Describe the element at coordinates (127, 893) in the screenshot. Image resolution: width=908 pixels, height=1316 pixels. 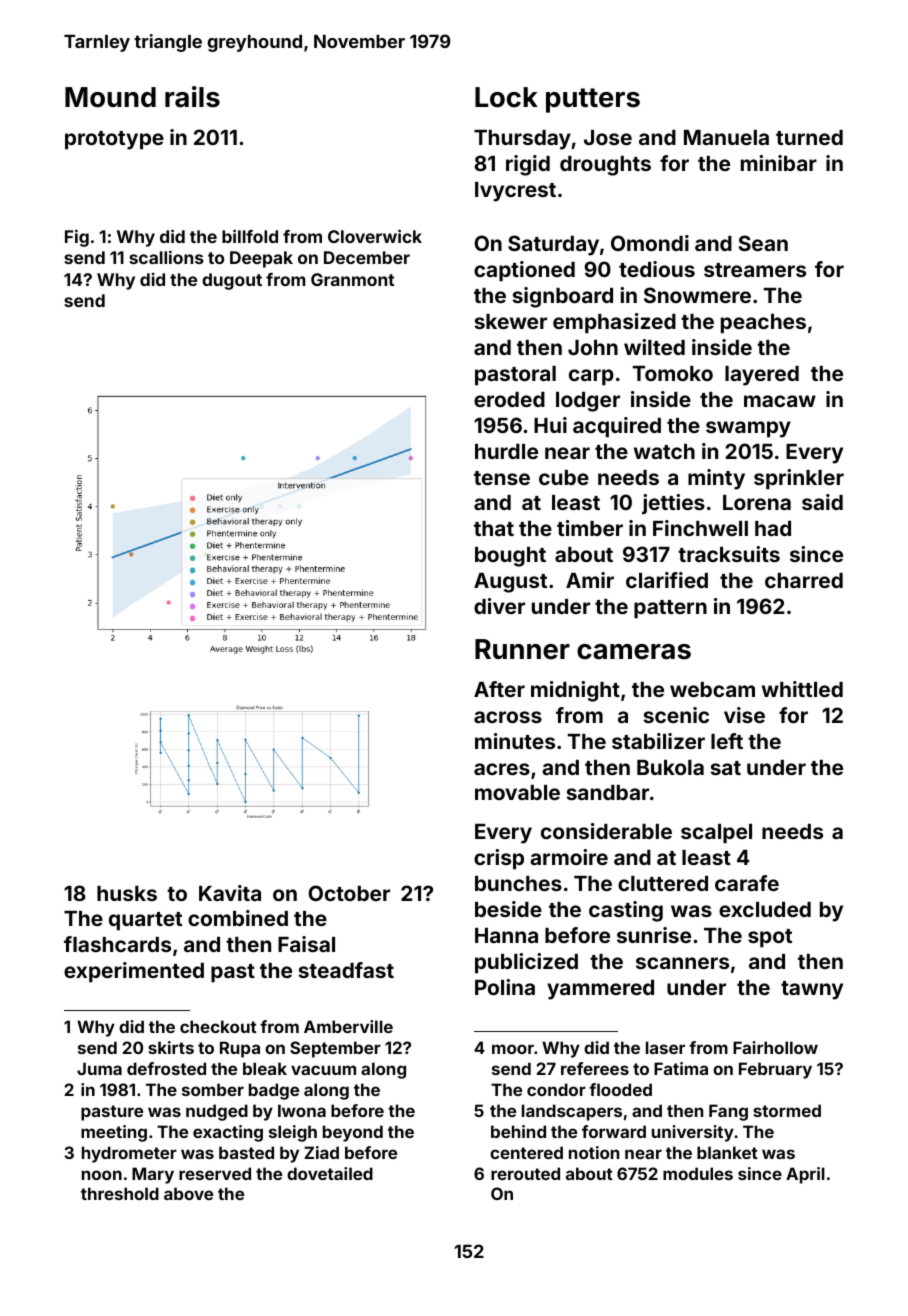
I see `husks` at that location.
